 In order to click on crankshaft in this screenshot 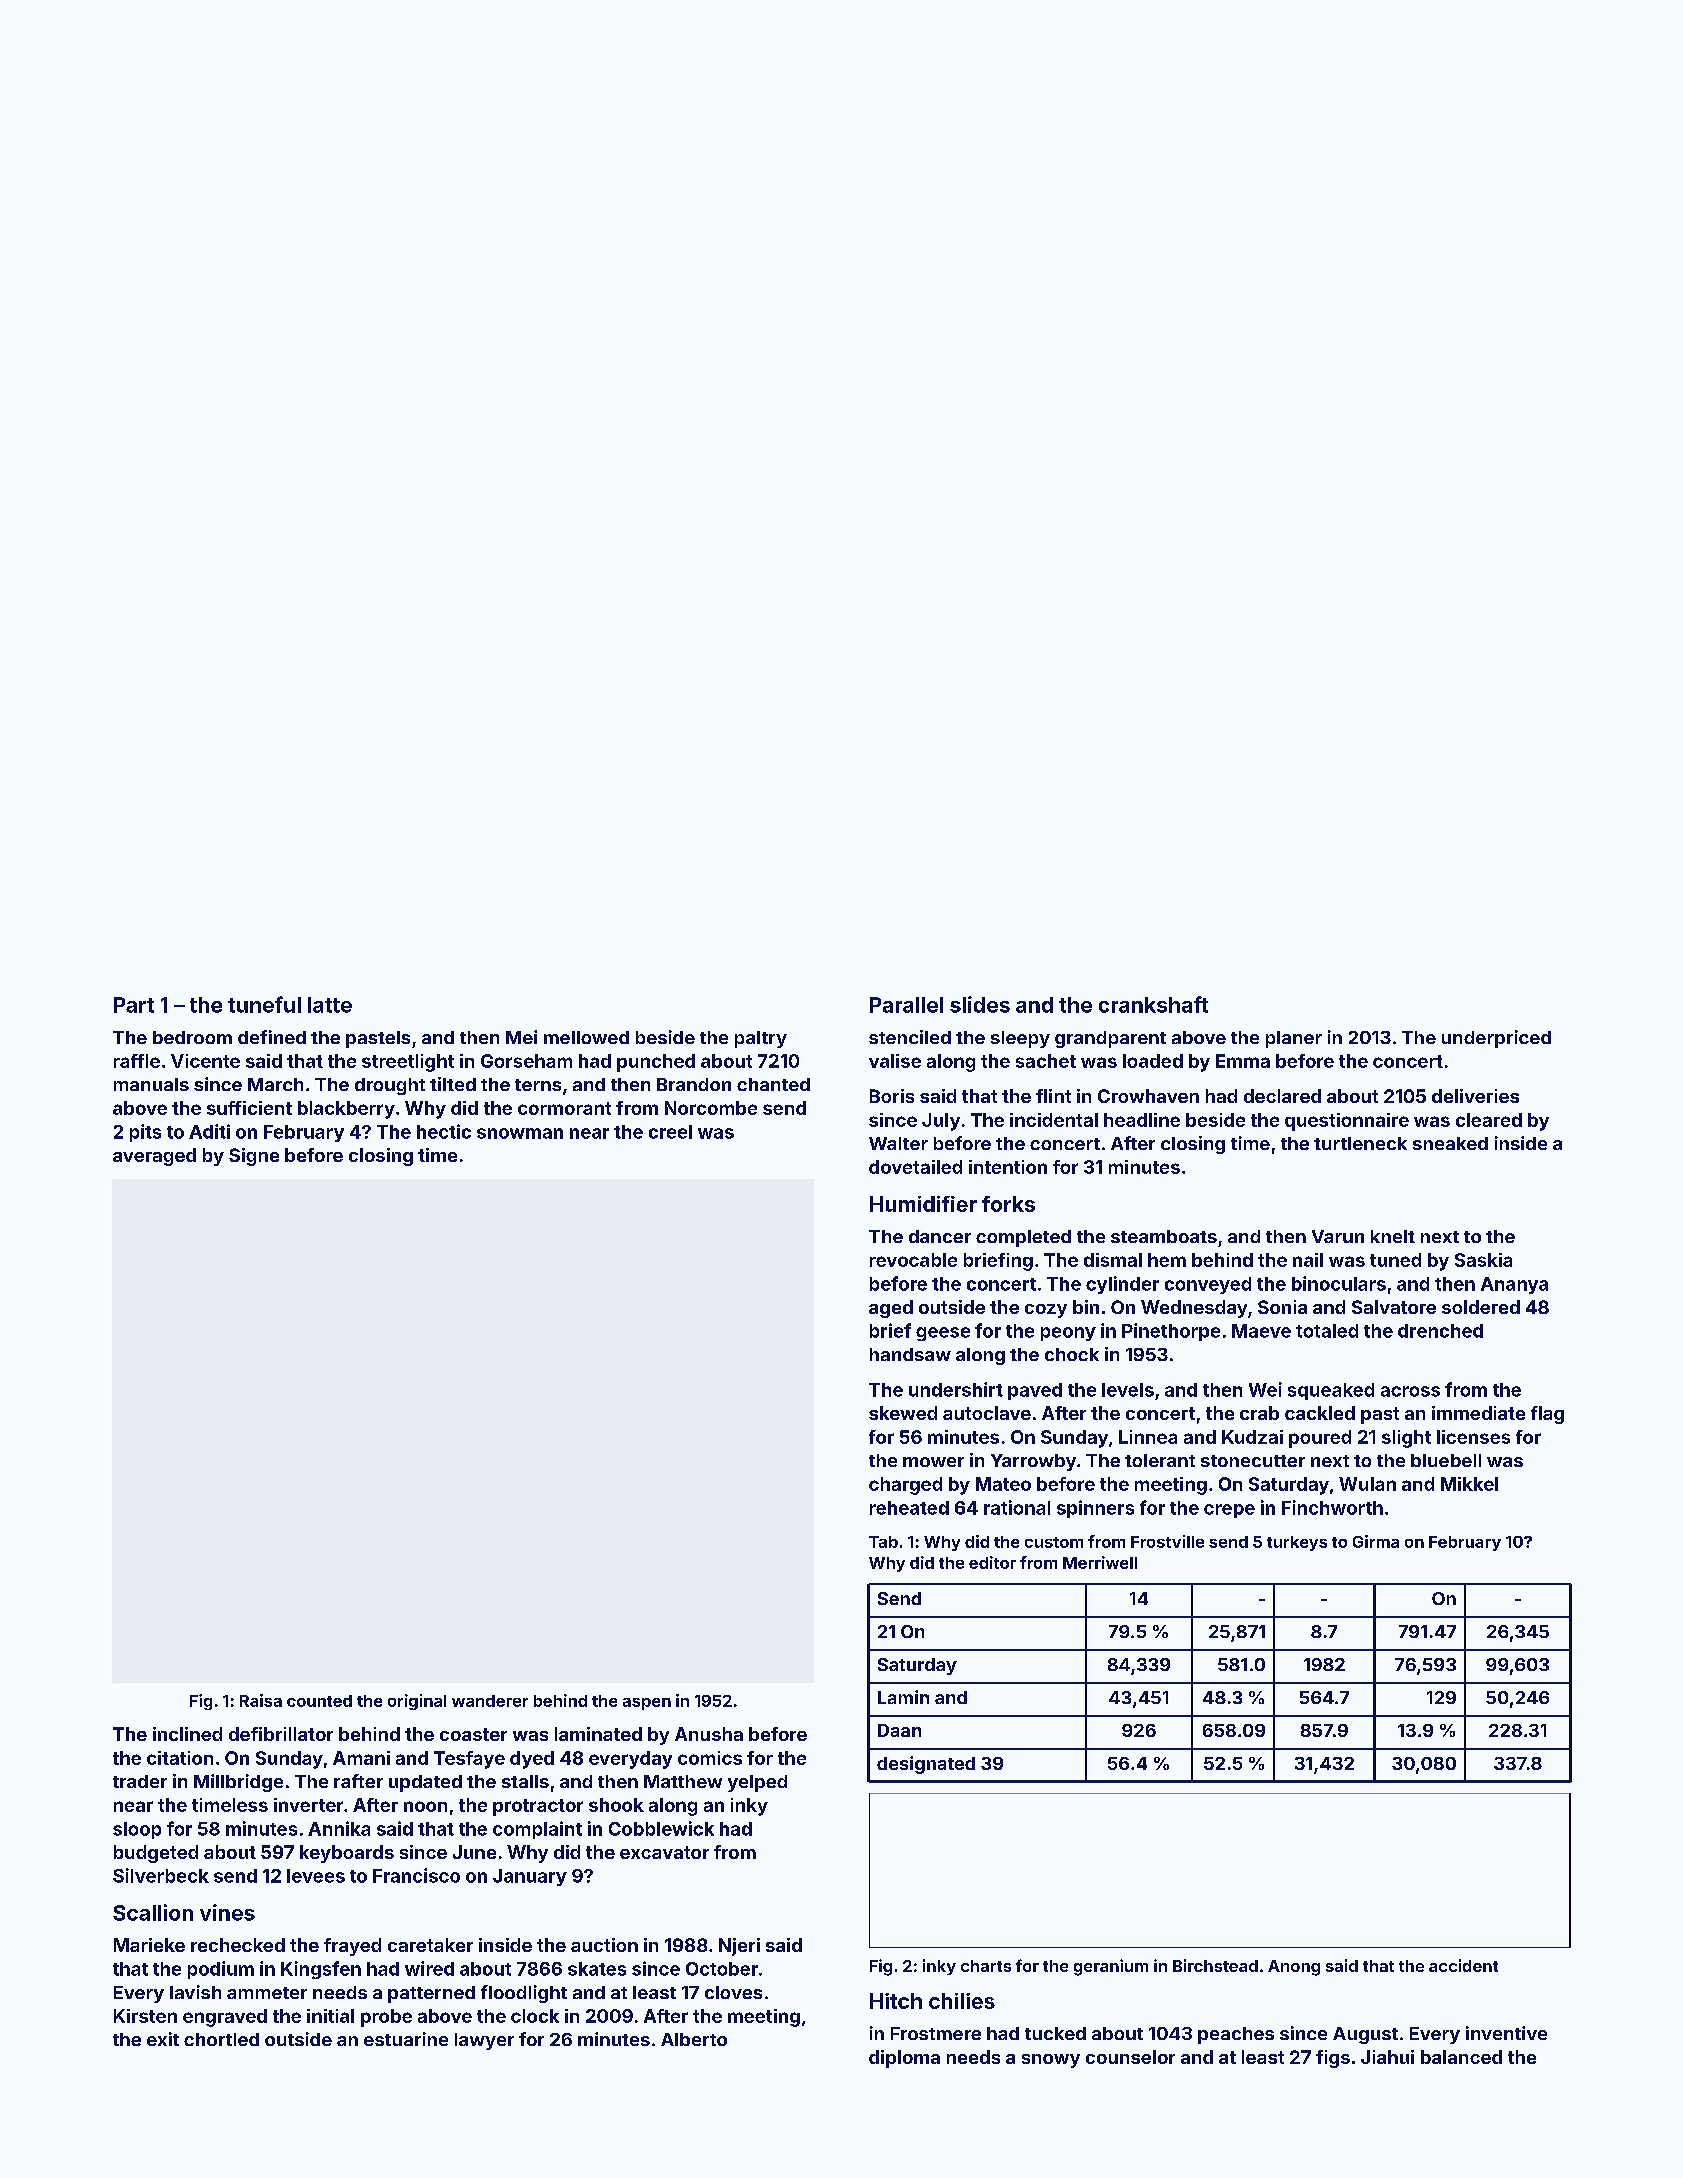, I will do `click(1153, 1004)`.
